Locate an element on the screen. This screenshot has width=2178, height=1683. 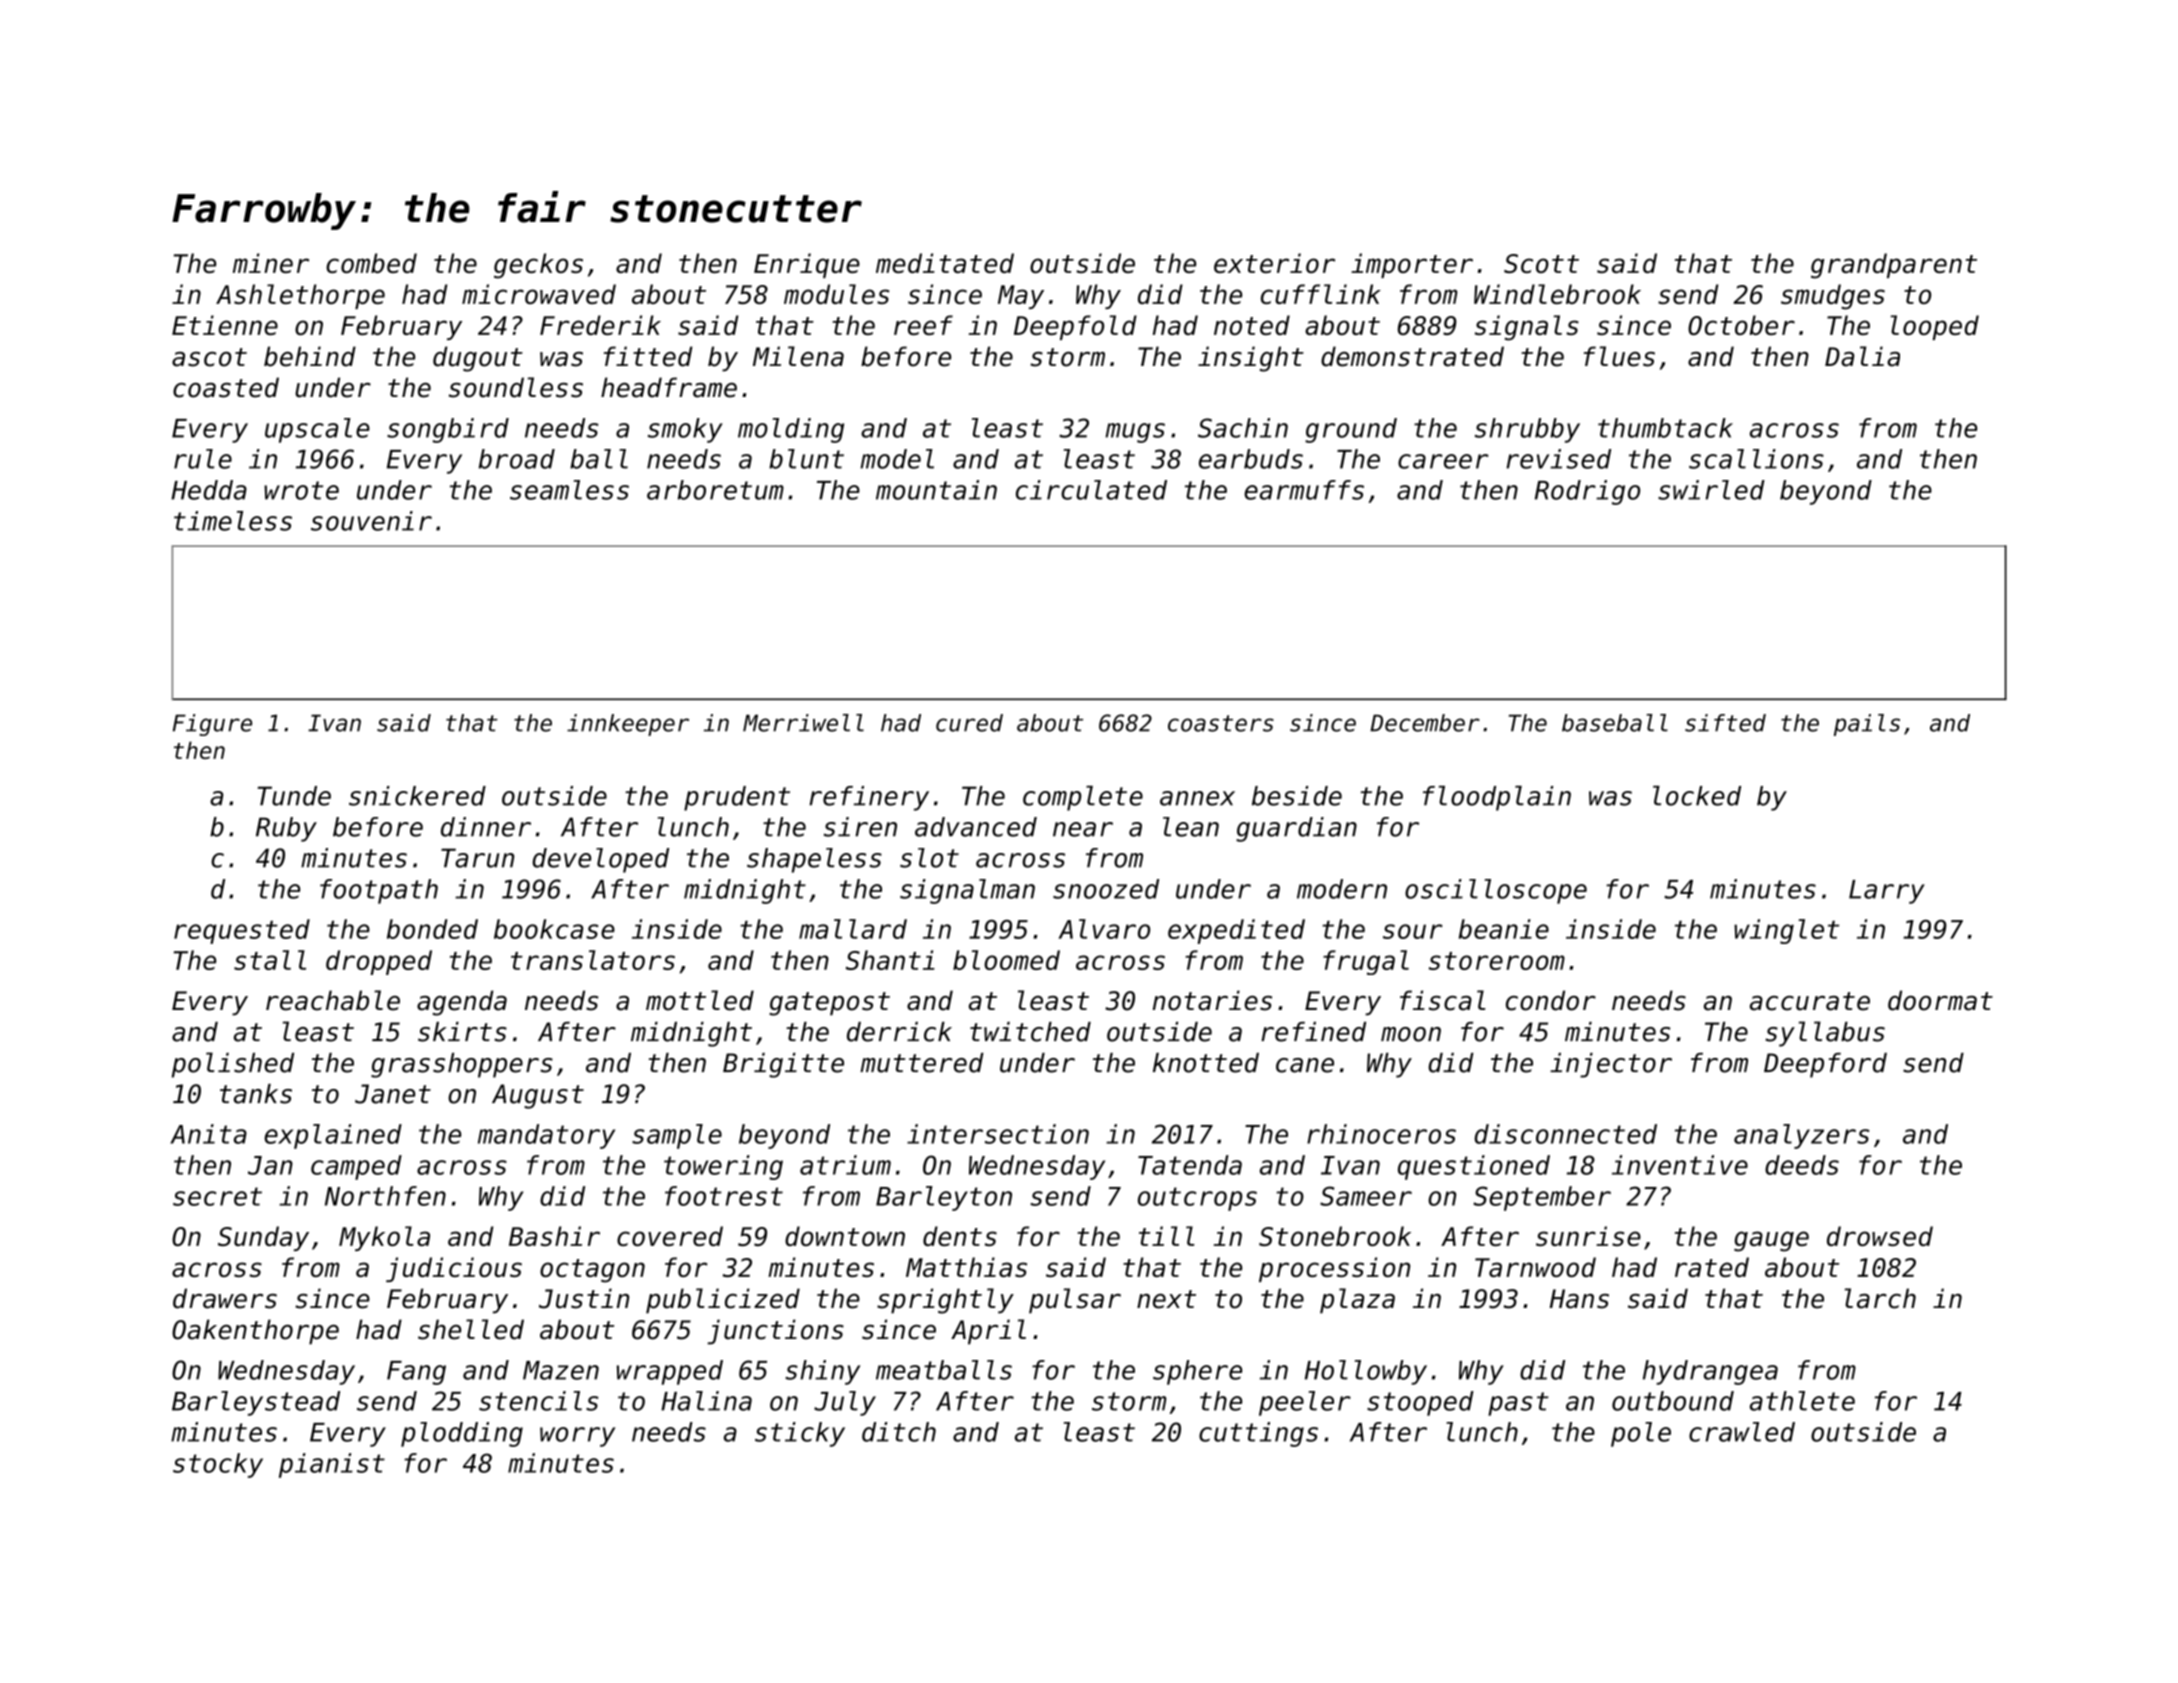
ditch is located at coordinates (899, 1432).
